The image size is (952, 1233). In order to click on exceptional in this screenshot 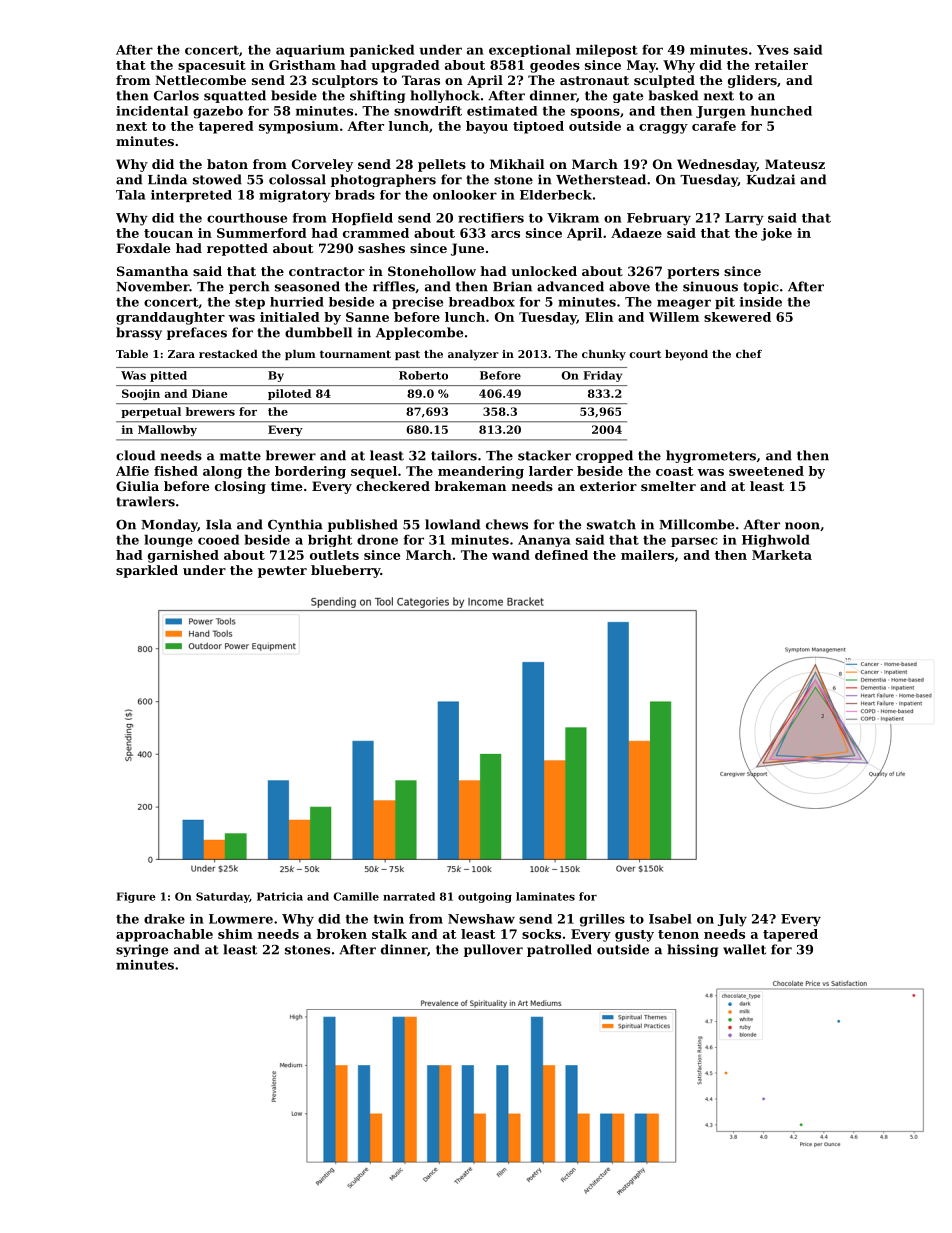, I will do `click(530, 50)`.
